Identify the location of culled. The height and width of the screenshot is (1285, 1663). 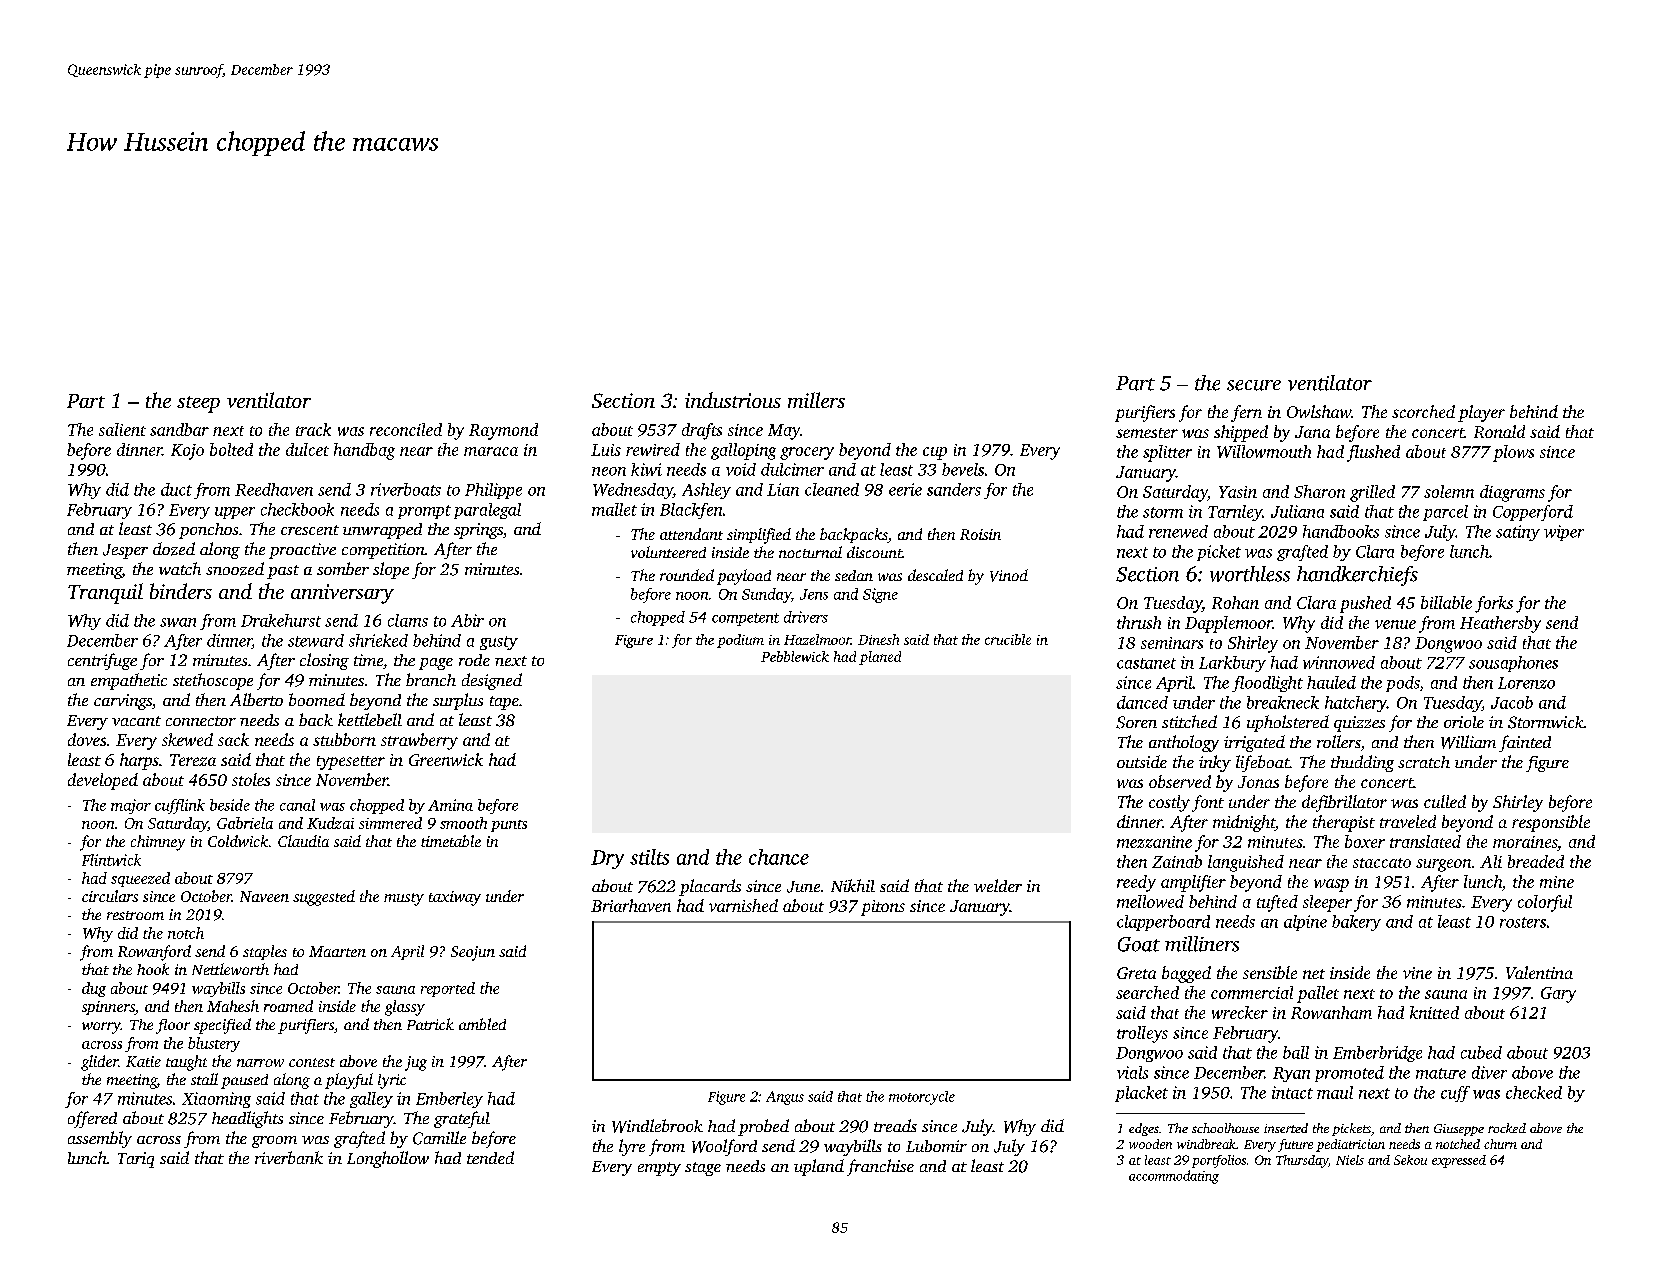
(1445, 801).
